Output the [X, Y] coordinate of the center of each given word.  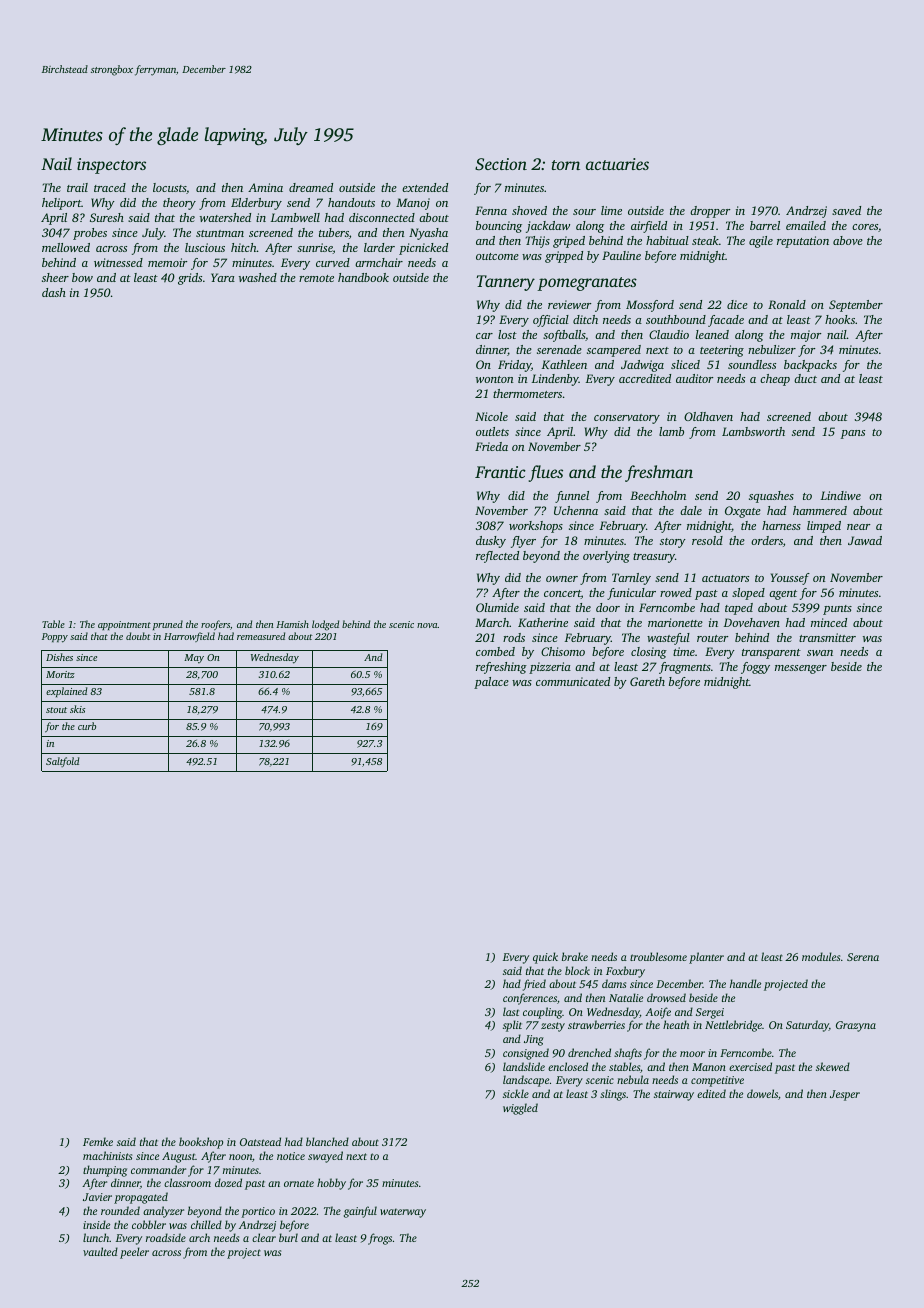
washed [258, 277]
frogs [380, 1239]
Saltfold [63, 762]
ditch [585, 319]
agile [761, 242]
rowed [676, 592]
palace [491, 683]
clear [264, 1237]
